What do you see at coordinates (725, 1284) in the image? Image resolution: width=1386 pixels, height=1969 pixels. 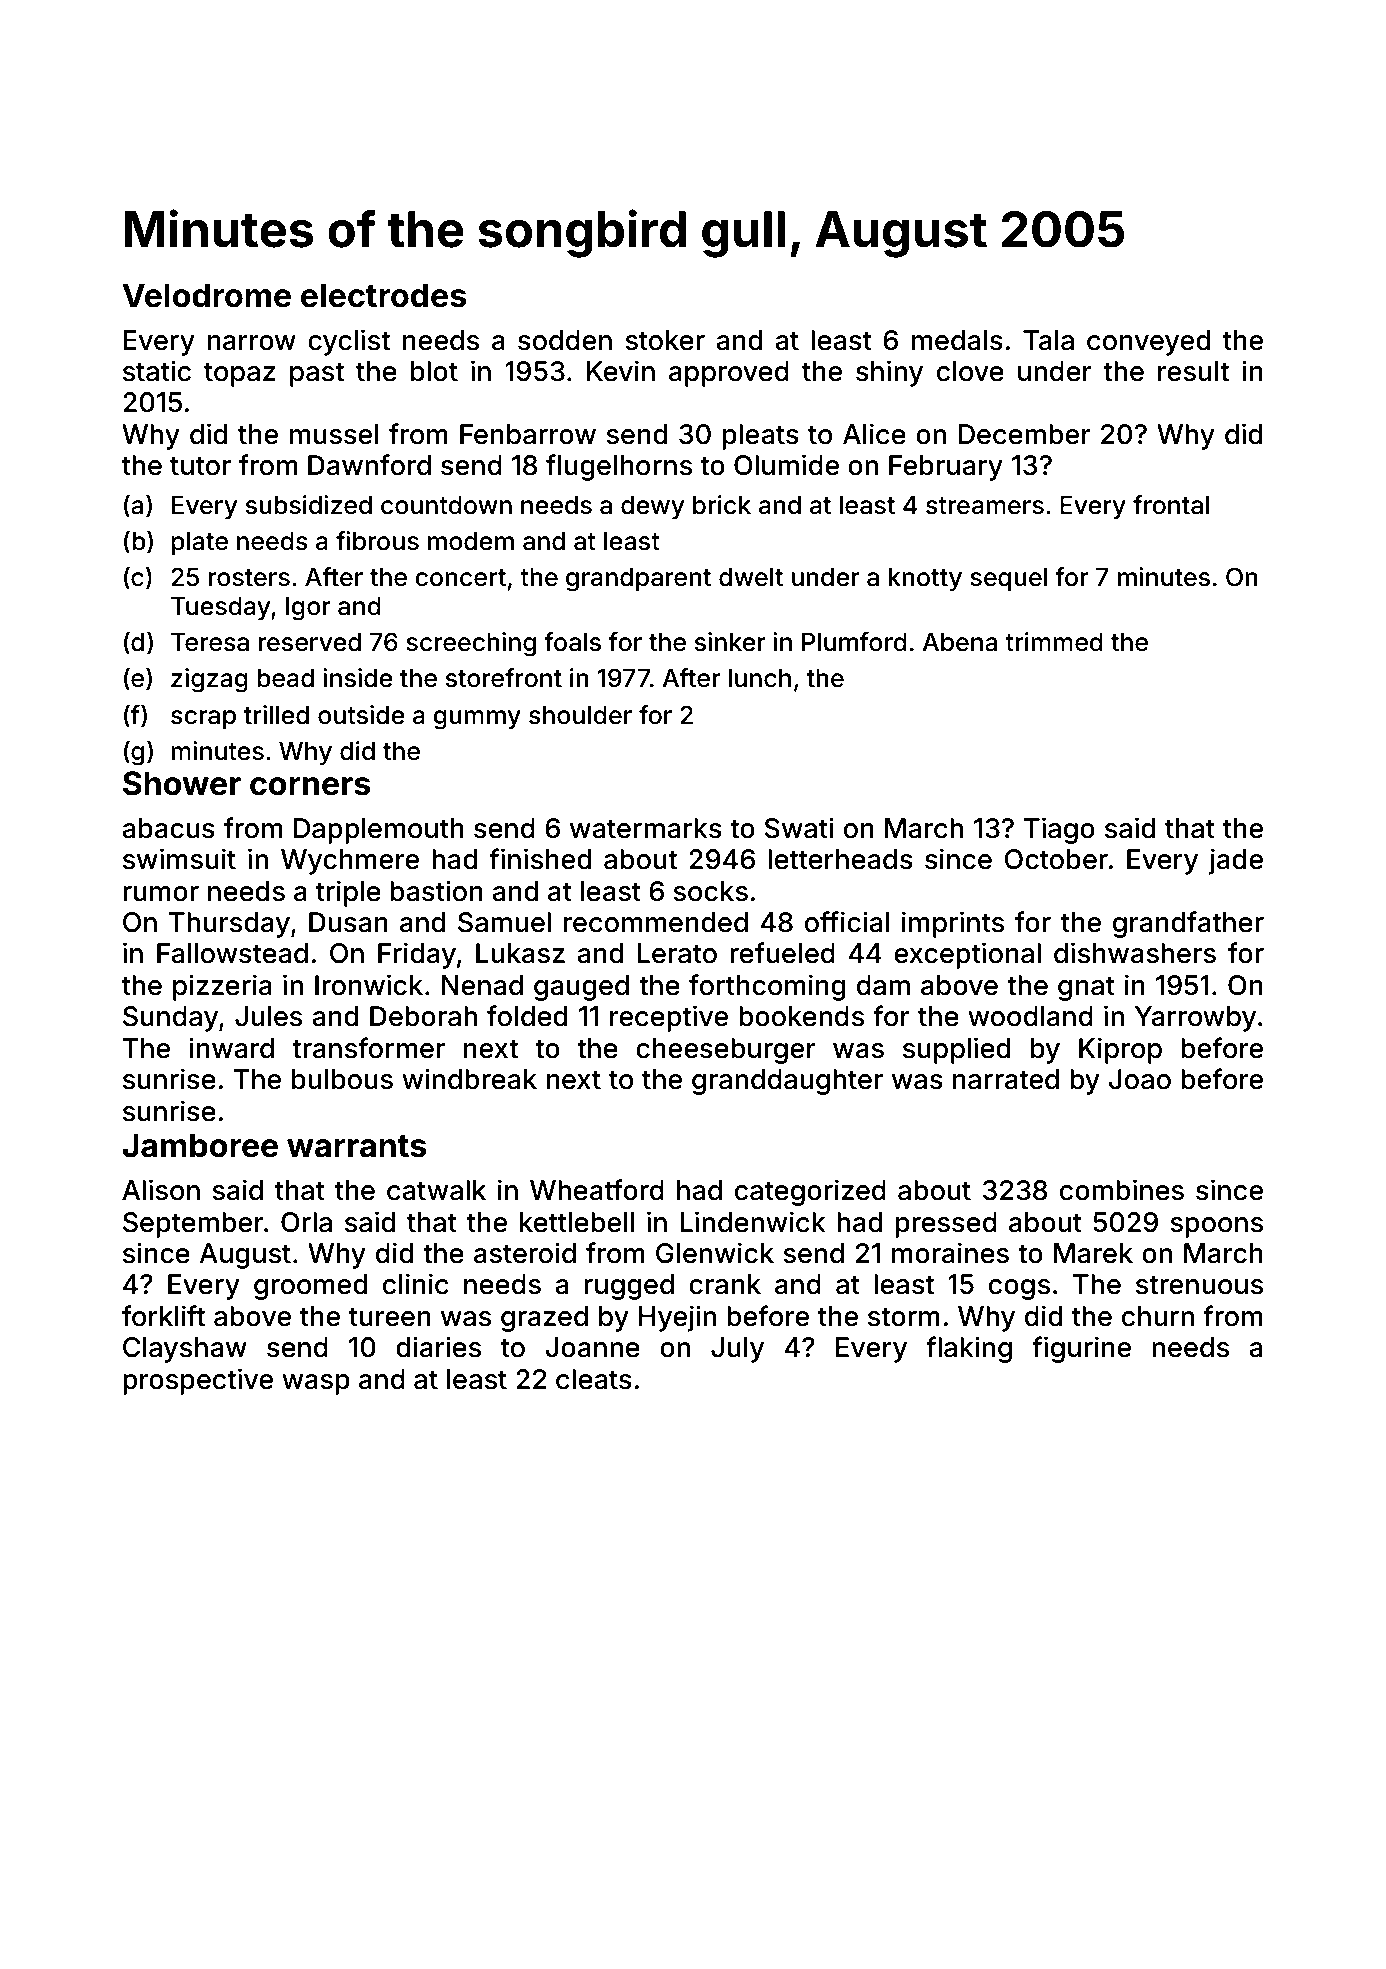 I see `crank` at bounding box center [725, 1284].
